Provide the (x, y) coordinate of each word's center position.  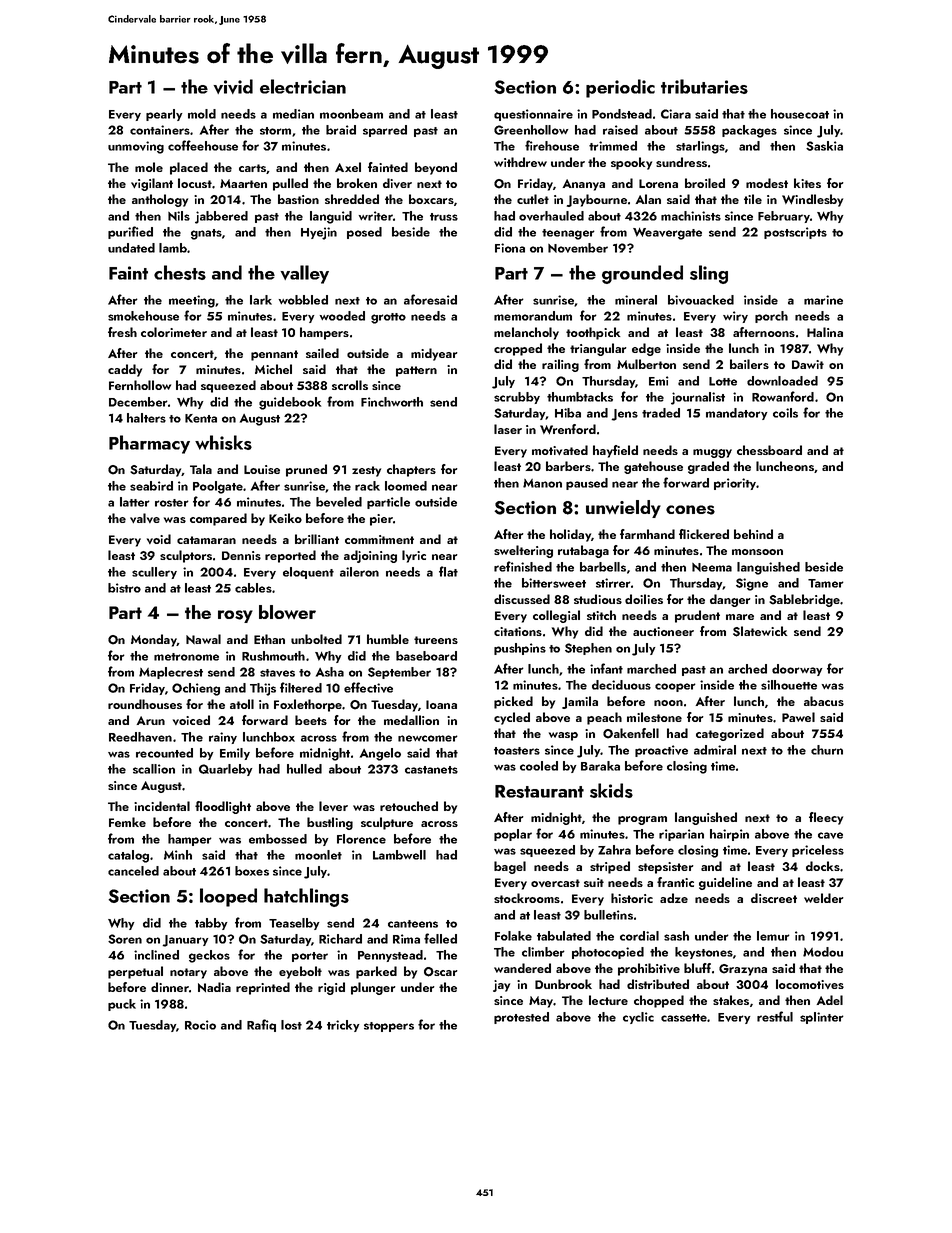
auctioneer (663, 631)
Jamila (580, 702)
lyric (414, 556)
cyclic (638, 1018)
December (138, 402)
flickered (704, 534)
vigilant (152, 184)
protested (521, 1018)
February (784, 217)
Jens (624, 415)
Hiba (568, 413)
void (159, 539)
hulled (304, 769)
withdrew (520, 162)
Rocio (200, 1025)
